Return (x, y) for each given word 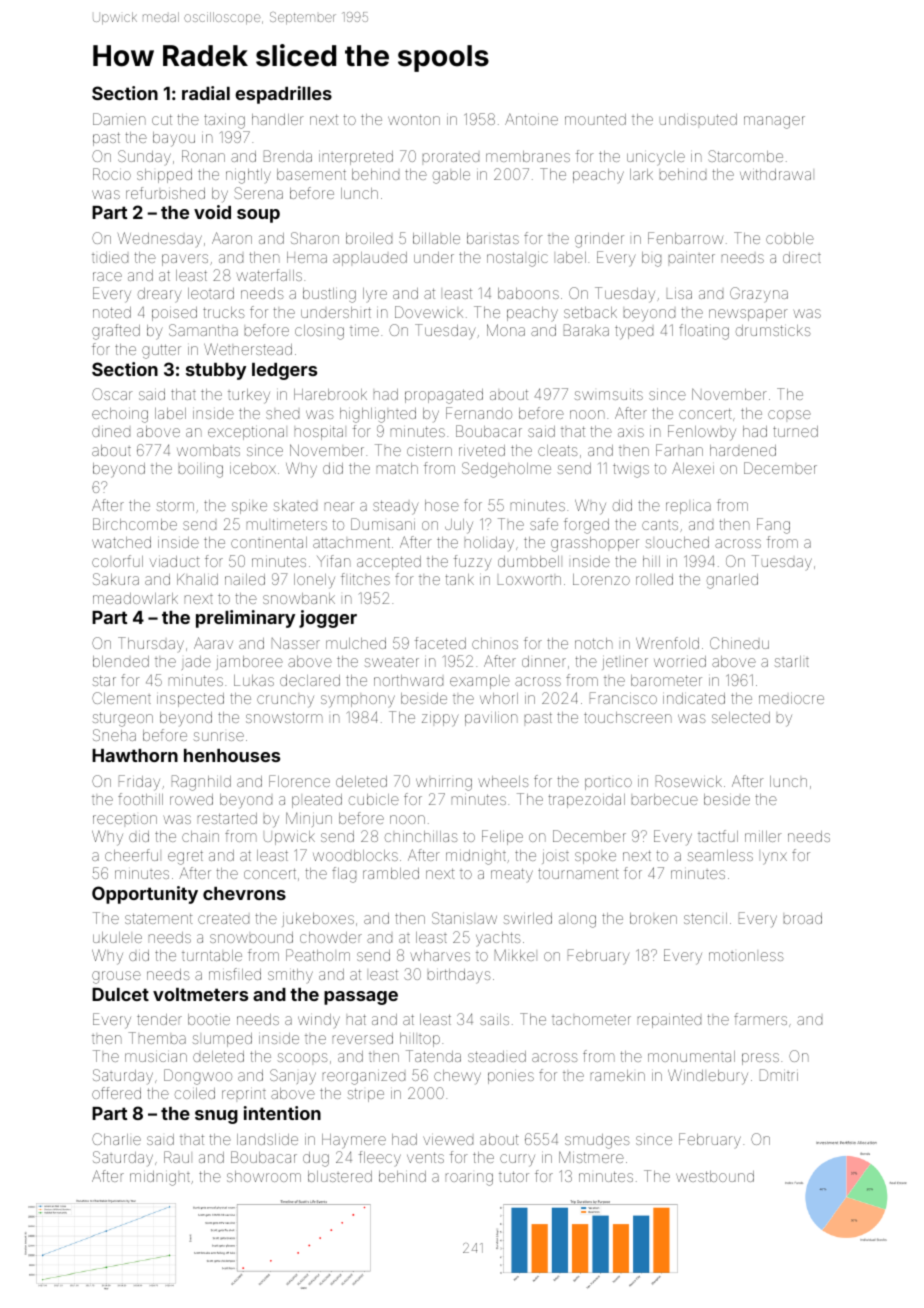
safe (544, 524)
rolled (654, 579)
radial (206, 93)
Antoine (531, 119)
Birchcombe (135, 524)
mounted (595, 119)
